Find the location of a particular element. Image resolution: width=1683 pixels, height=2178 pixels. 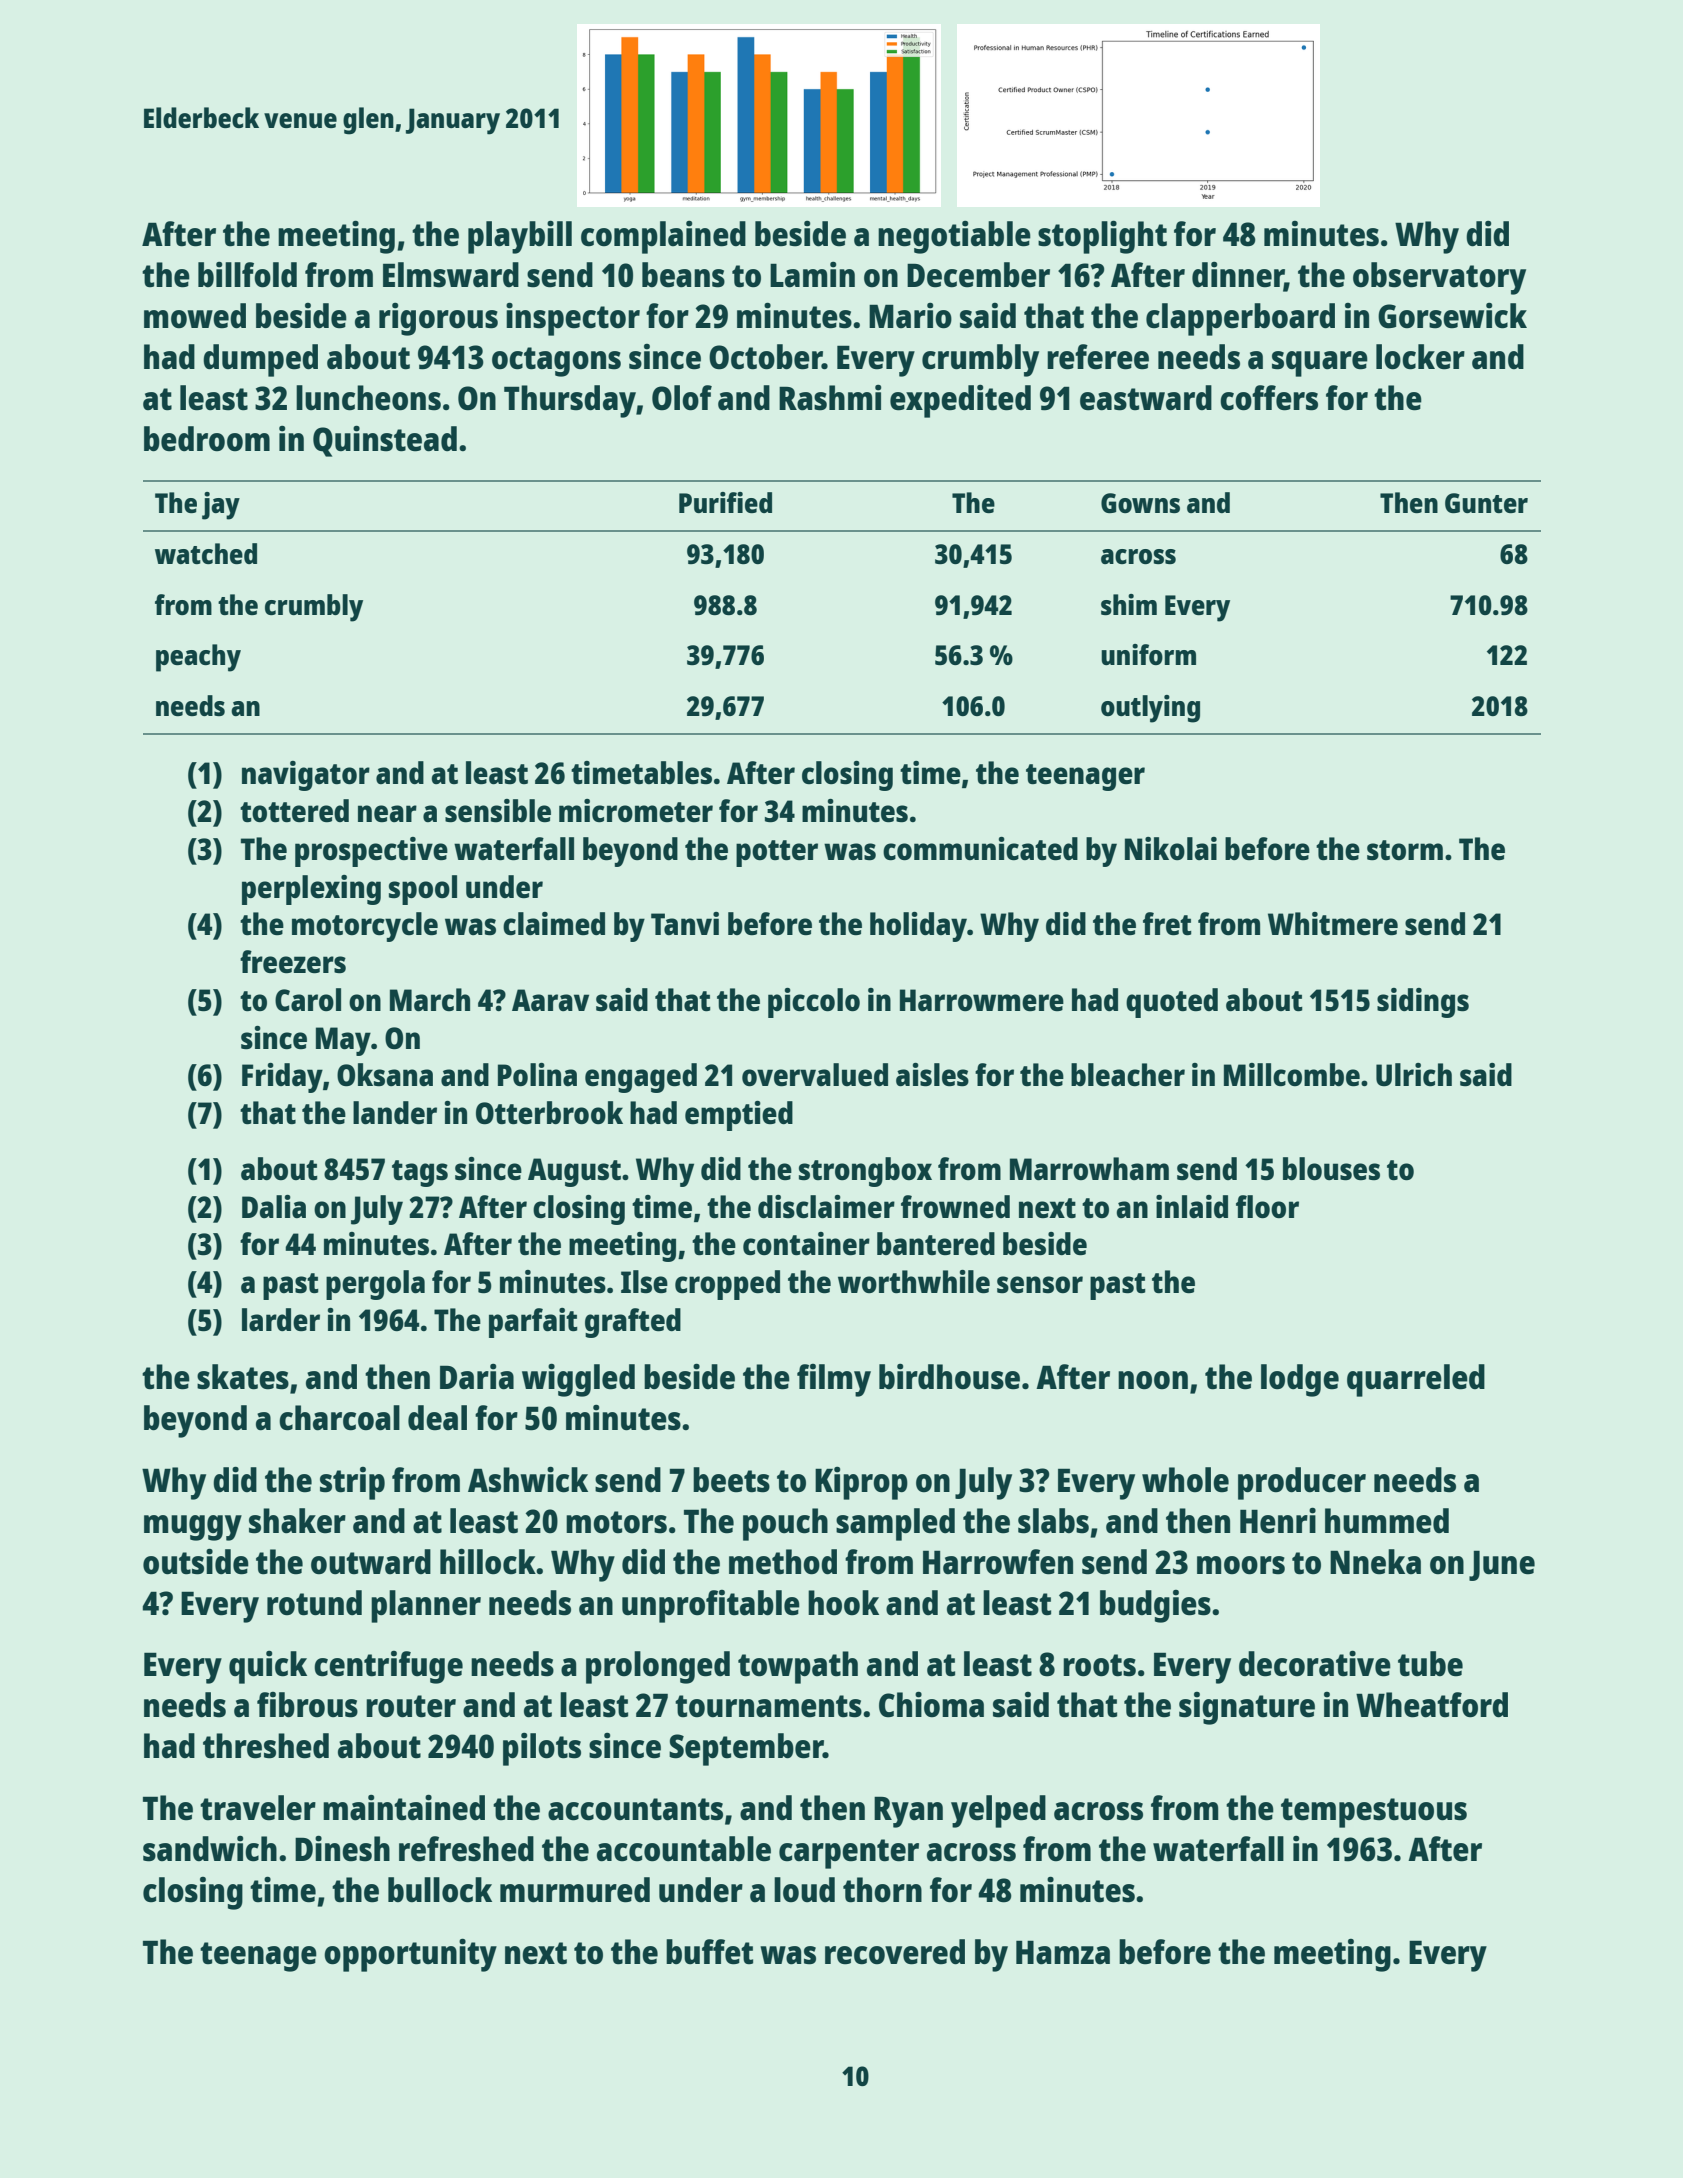

complained is located at coordinates (663, 237).
